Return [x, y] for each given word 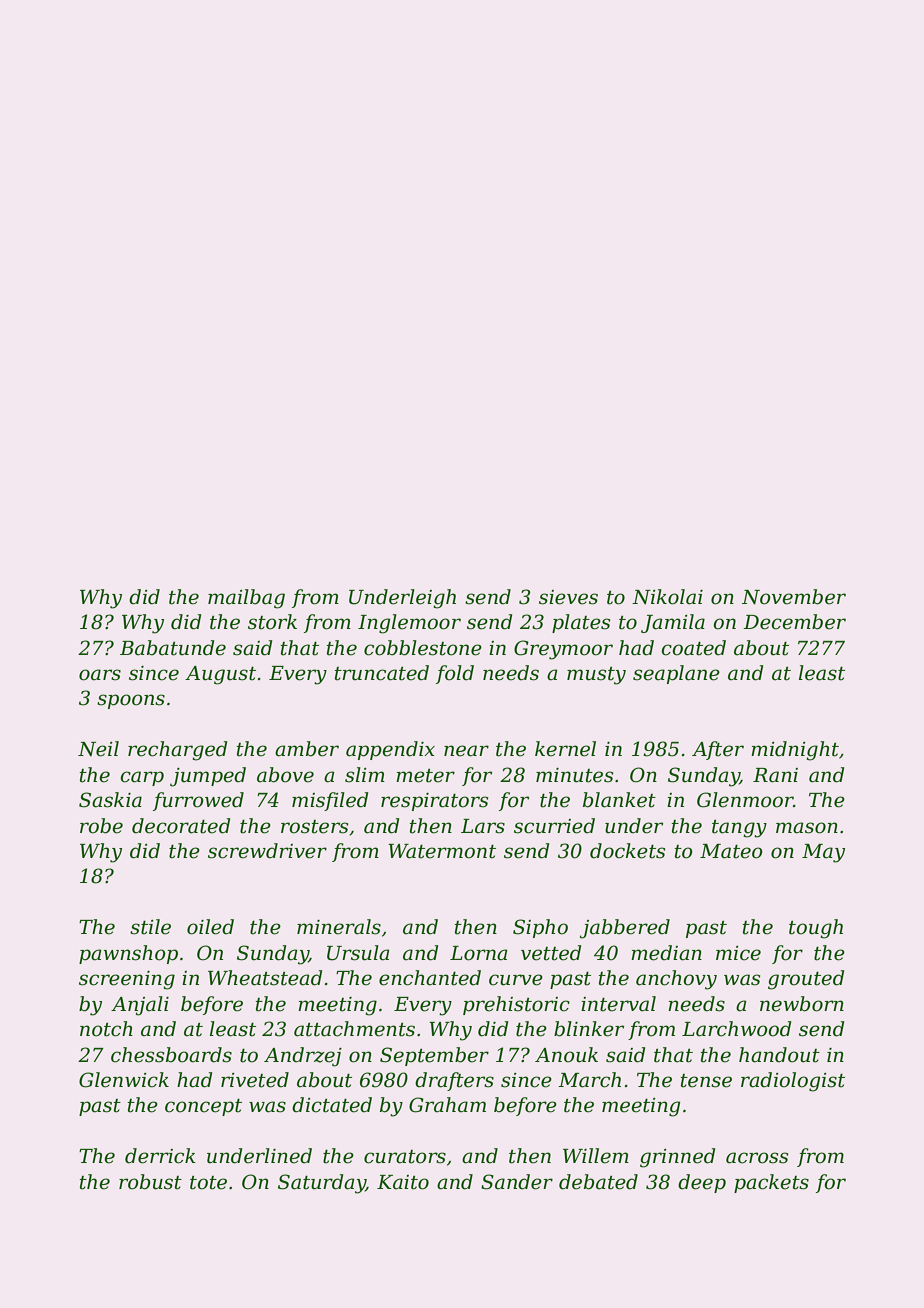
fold [455, 674]
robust [150, 1182]
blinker [589, 1029]
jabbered [625, 929]
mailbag [246, 599]
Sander [517, 1182]
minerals [339, 927]
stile [150, 927]
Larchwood [736, 1029]
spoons [131, 701]
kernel [565, 749]
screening [127, 980]
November [794, 597]
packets [771, 1183]
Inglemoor [409, 624]
